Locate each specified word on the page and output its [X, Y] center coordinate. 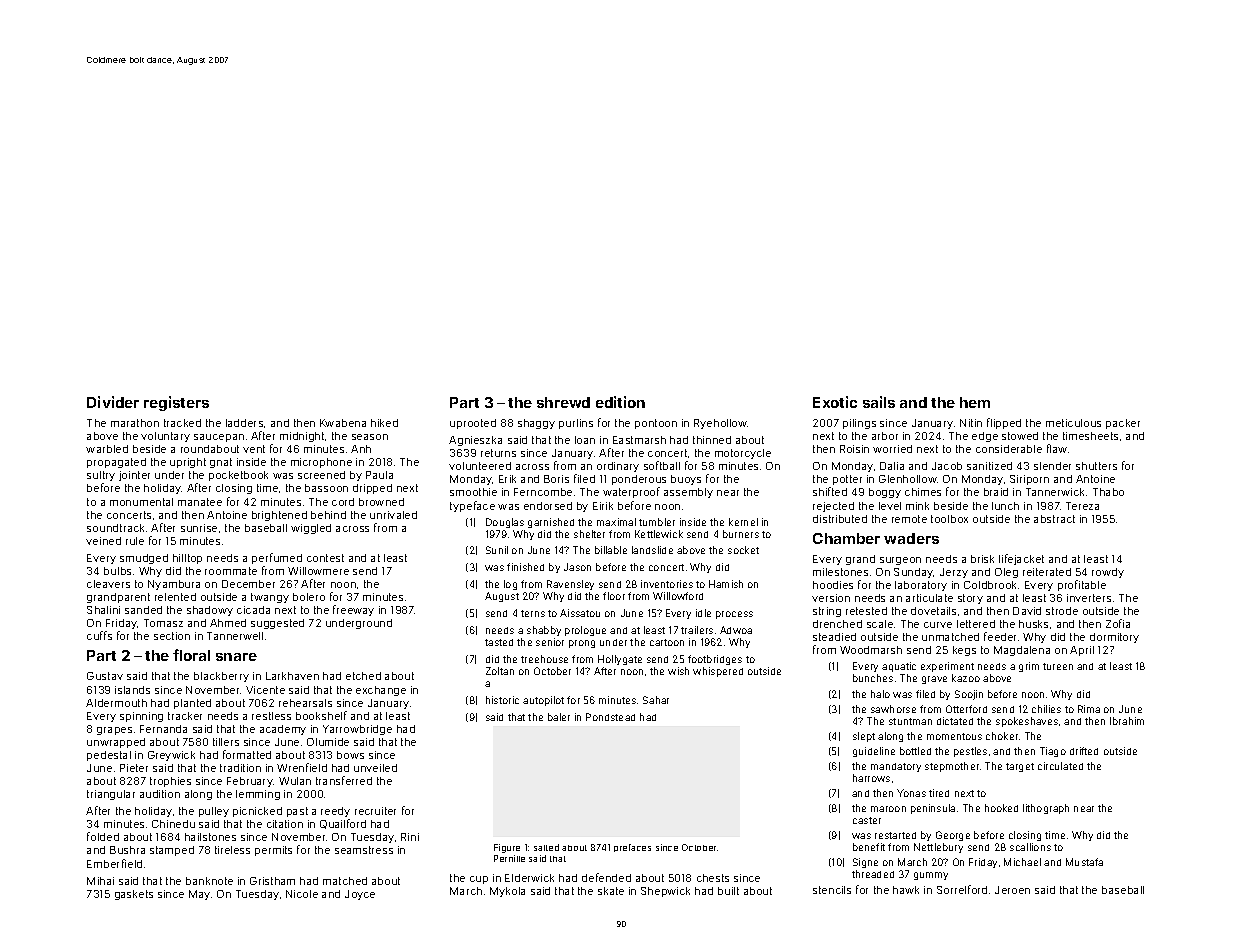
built [728, 891]
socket [743, 550]
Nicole [302, 894]
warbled [107, 449]
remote [909, 519]
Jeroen [1012, 890]
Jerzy [954, 573]
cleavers [108, 584]
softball [662, 465]
